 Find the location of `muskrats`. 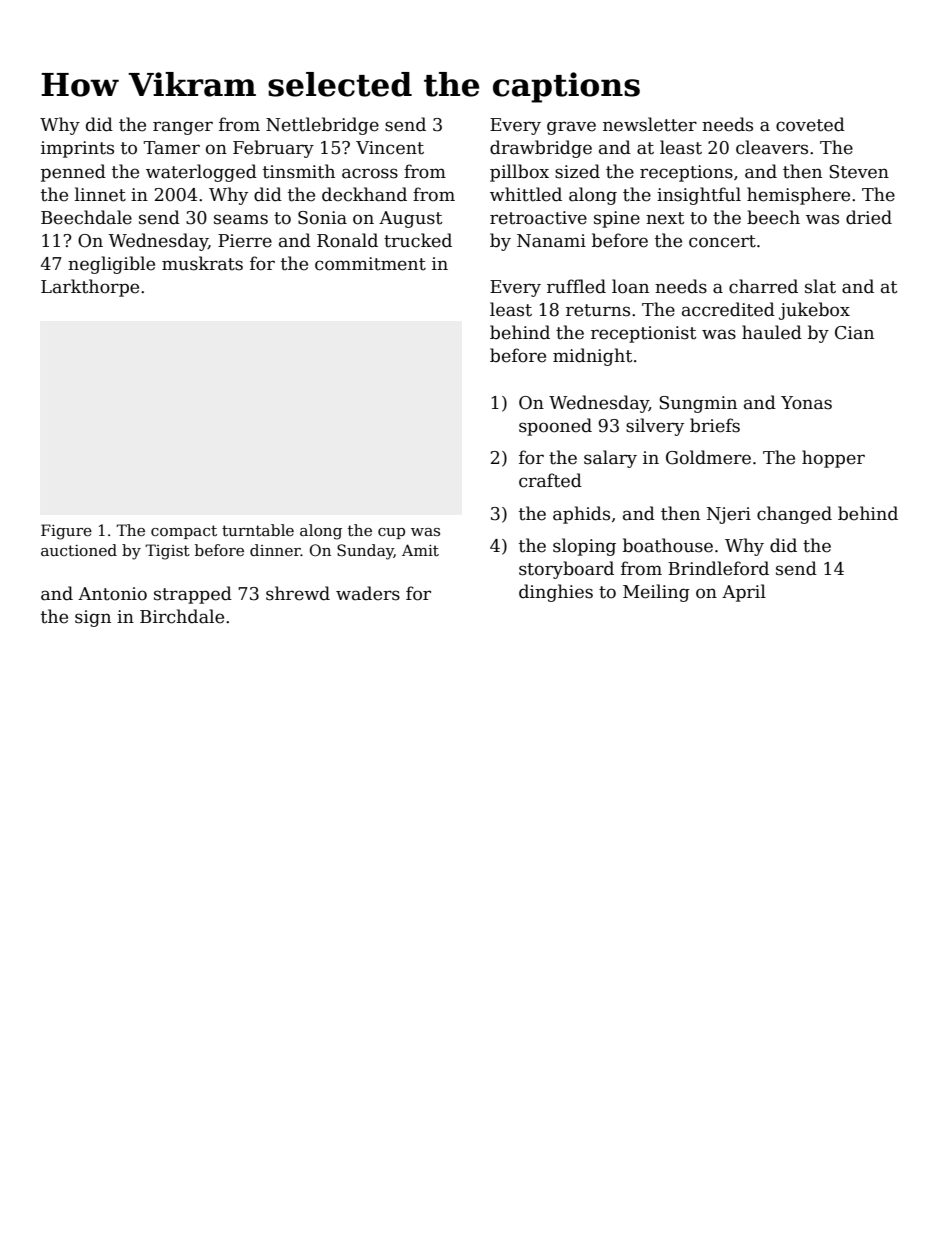

muskrats is located at coordinates (202, 263).
